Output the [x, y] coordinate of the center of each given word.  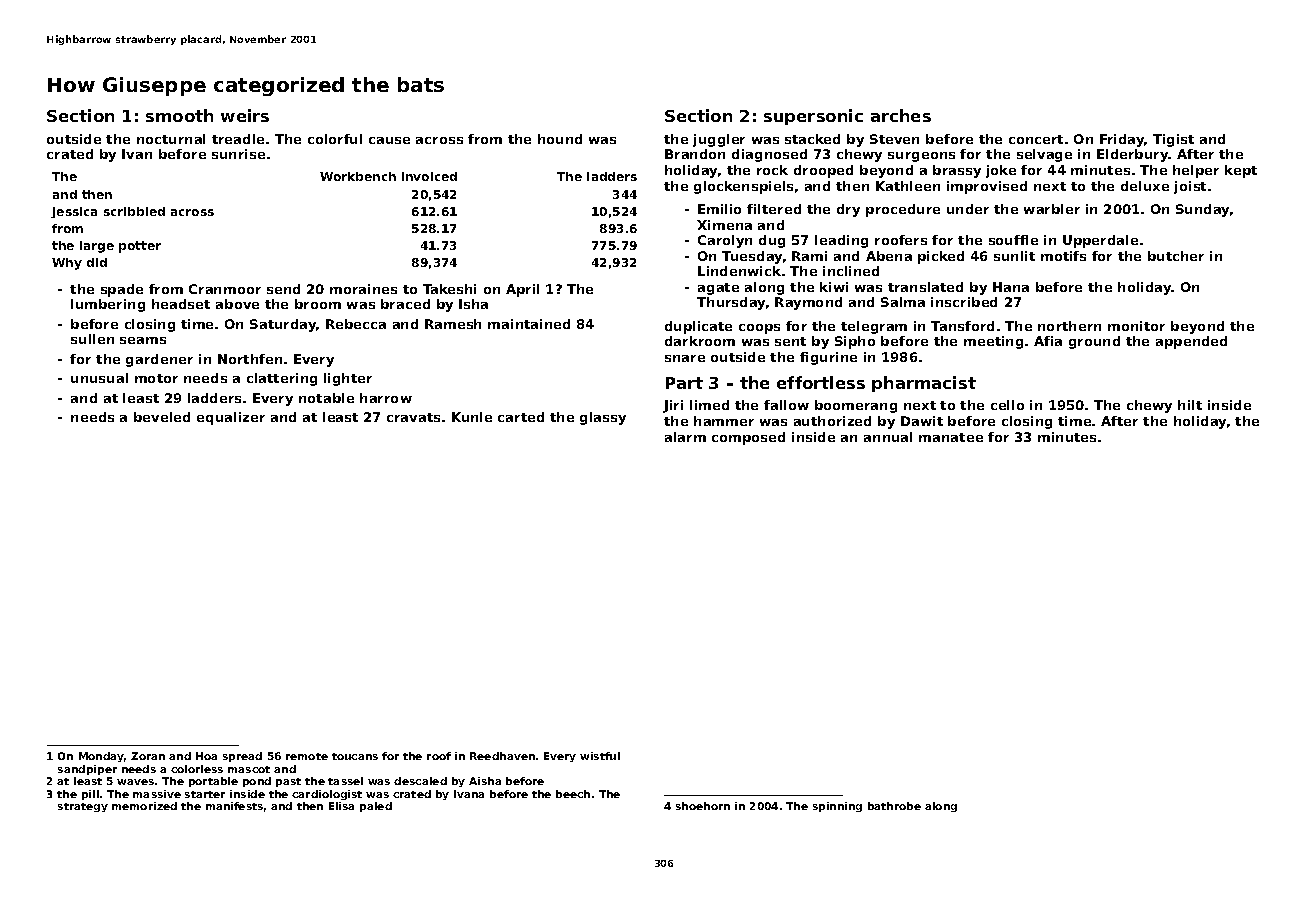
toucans [355, 756]
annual [888, 437]
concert [1036, 139]
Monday [101, 757]
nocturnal [171, 139]
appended [1191, 342]
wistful [600, 756]
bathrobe [894, 806]
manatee [951, 437]
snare [685, 358]
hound [560, 139]
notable [326, 398]
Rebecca [356, 324]
